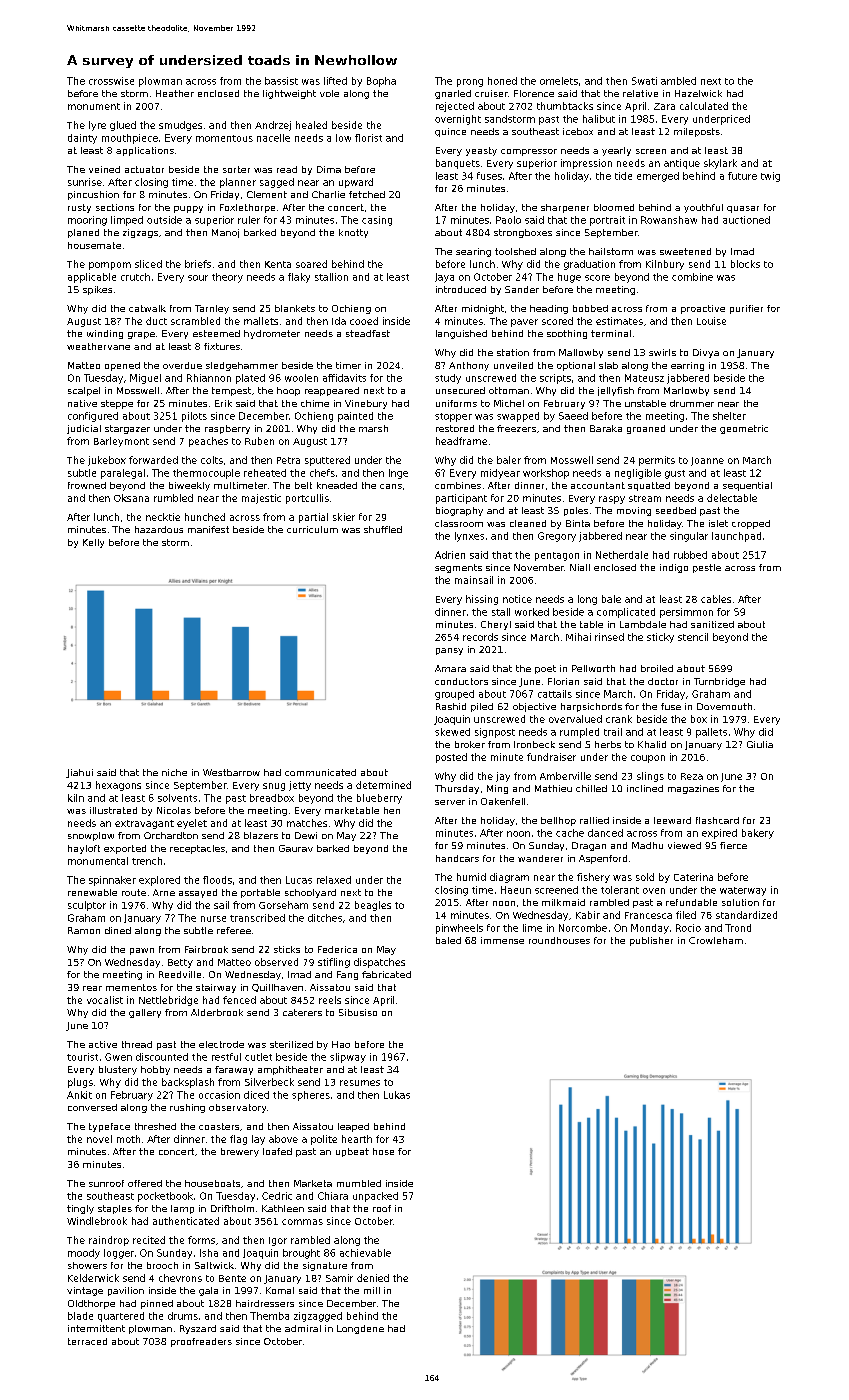 The image size is (849, 1400). What do you see at coordinates (111, 81) in the document?
I see `crosswise` at bounding box center [111, 81].
